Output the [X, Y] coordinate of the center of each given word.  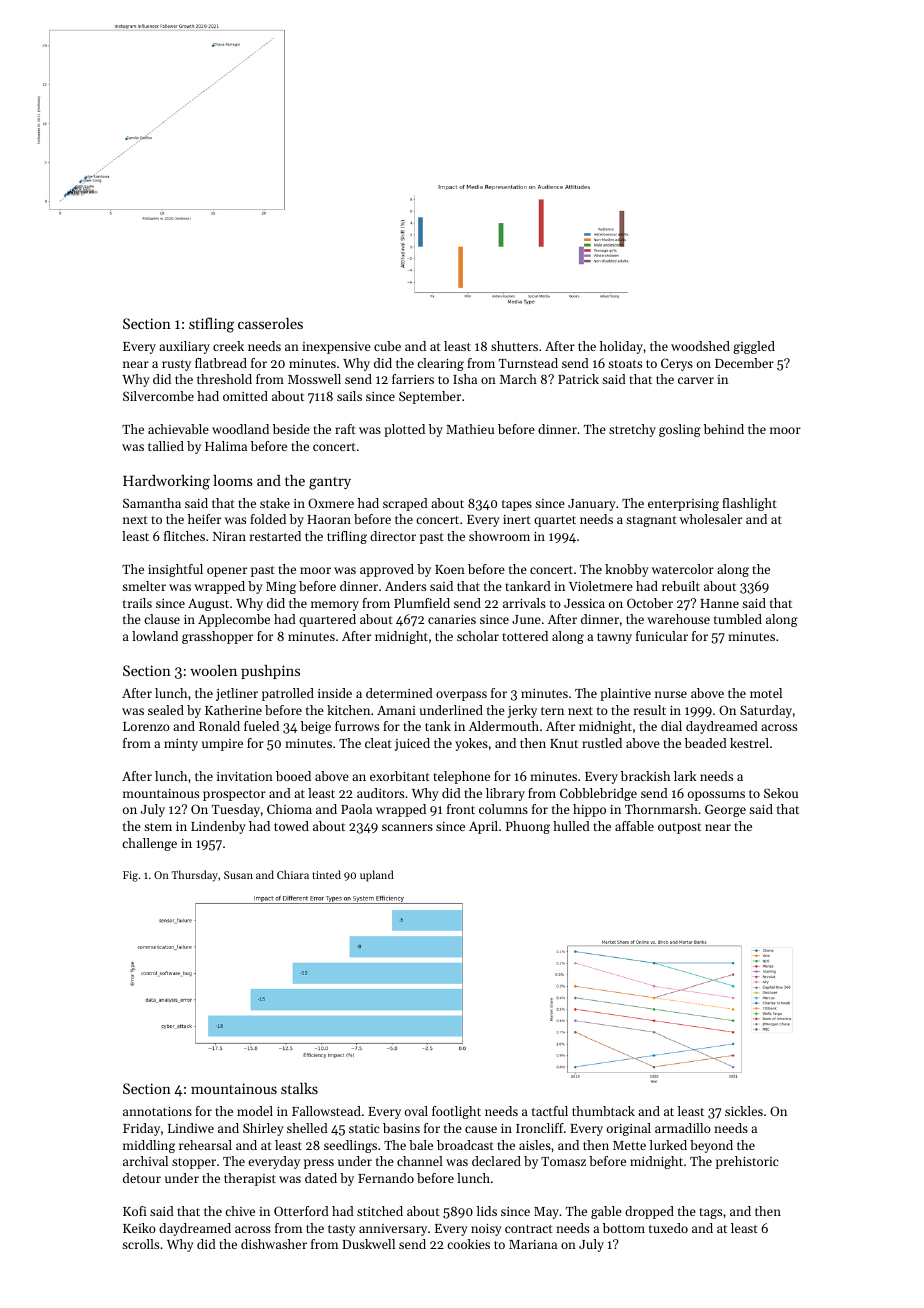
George [725, 810]
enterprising [683, 505]
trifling [347, 537]
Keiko [139, 1228]
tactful [550, 1111]
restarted [275, 536]
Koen [450, 569]
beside [291, 429]
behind [724, 429]
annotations [157, 1111]
